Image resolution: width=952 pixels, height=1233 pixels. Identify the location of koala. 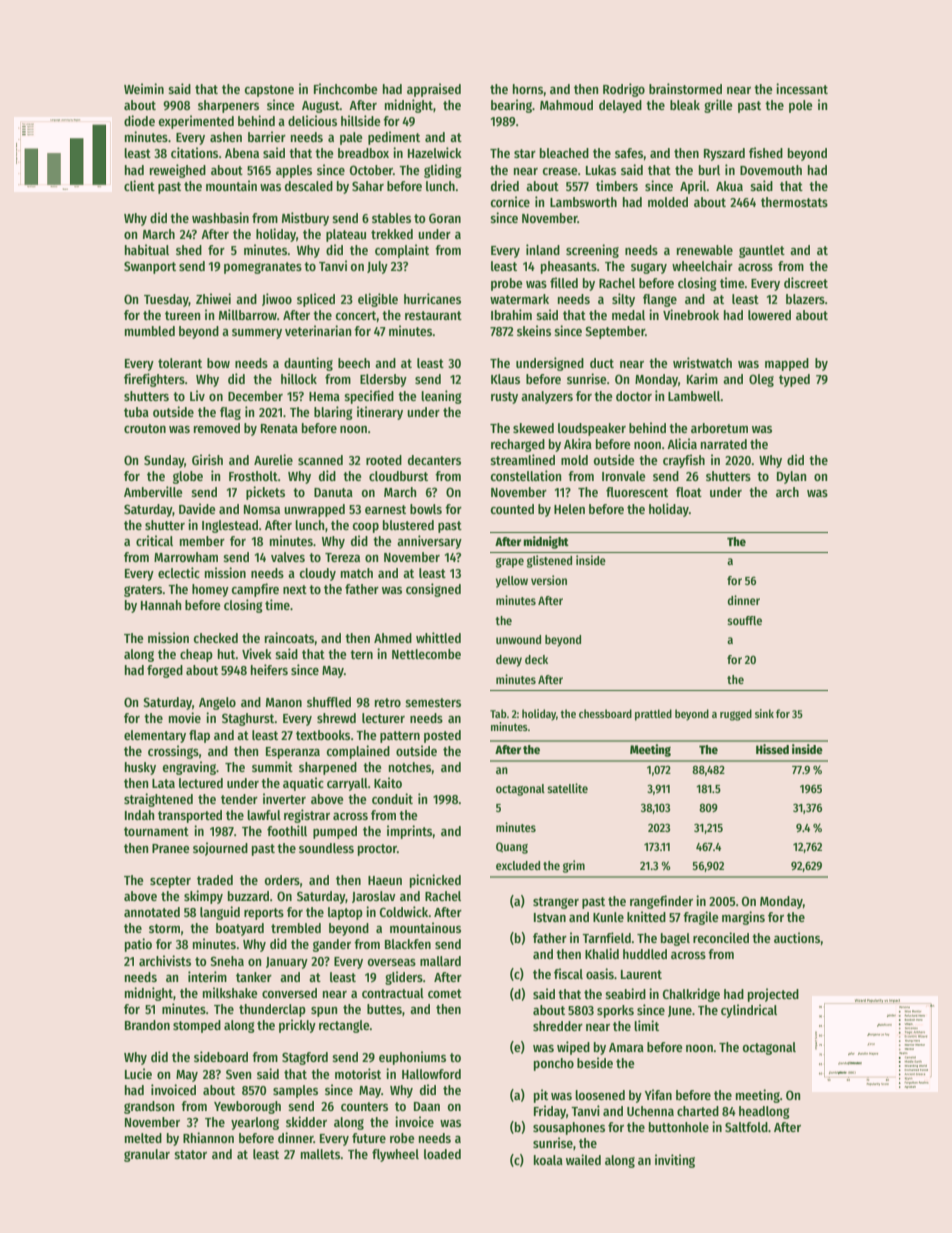
(548, 1160).
